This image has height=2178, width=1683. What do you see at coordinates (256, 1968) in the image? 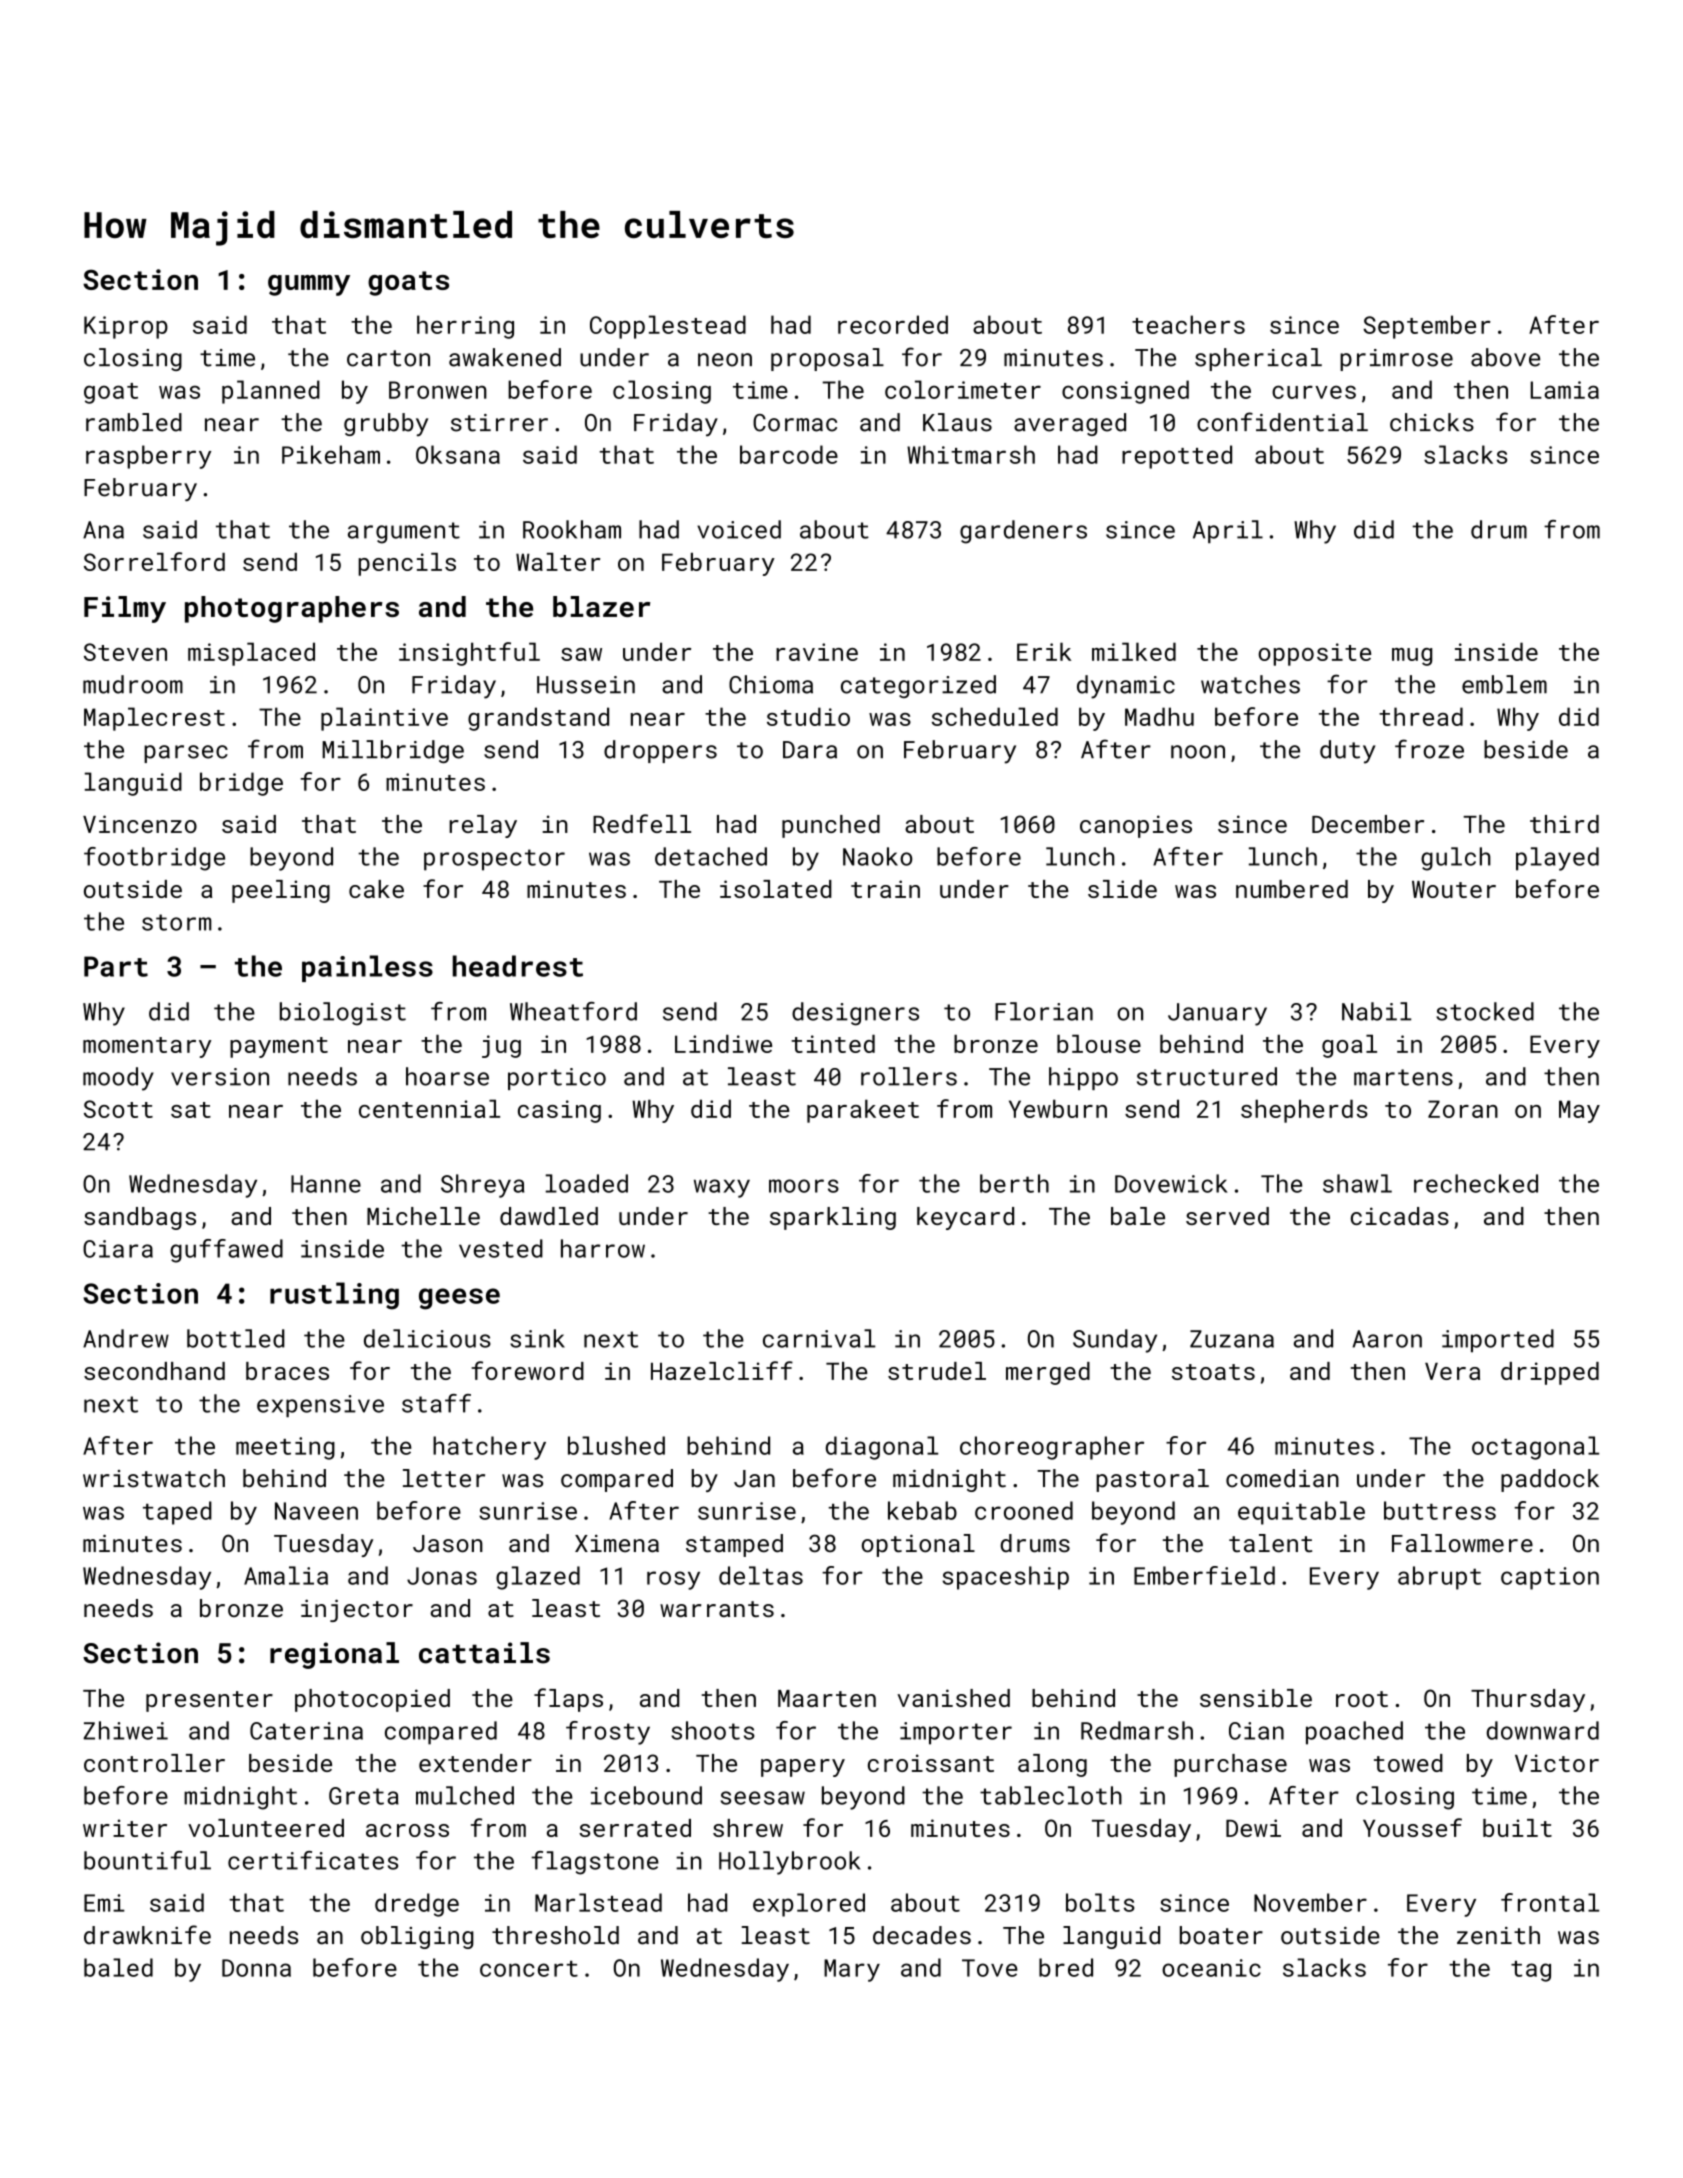
I see `Donna` at bounding box center [256, 1968].
